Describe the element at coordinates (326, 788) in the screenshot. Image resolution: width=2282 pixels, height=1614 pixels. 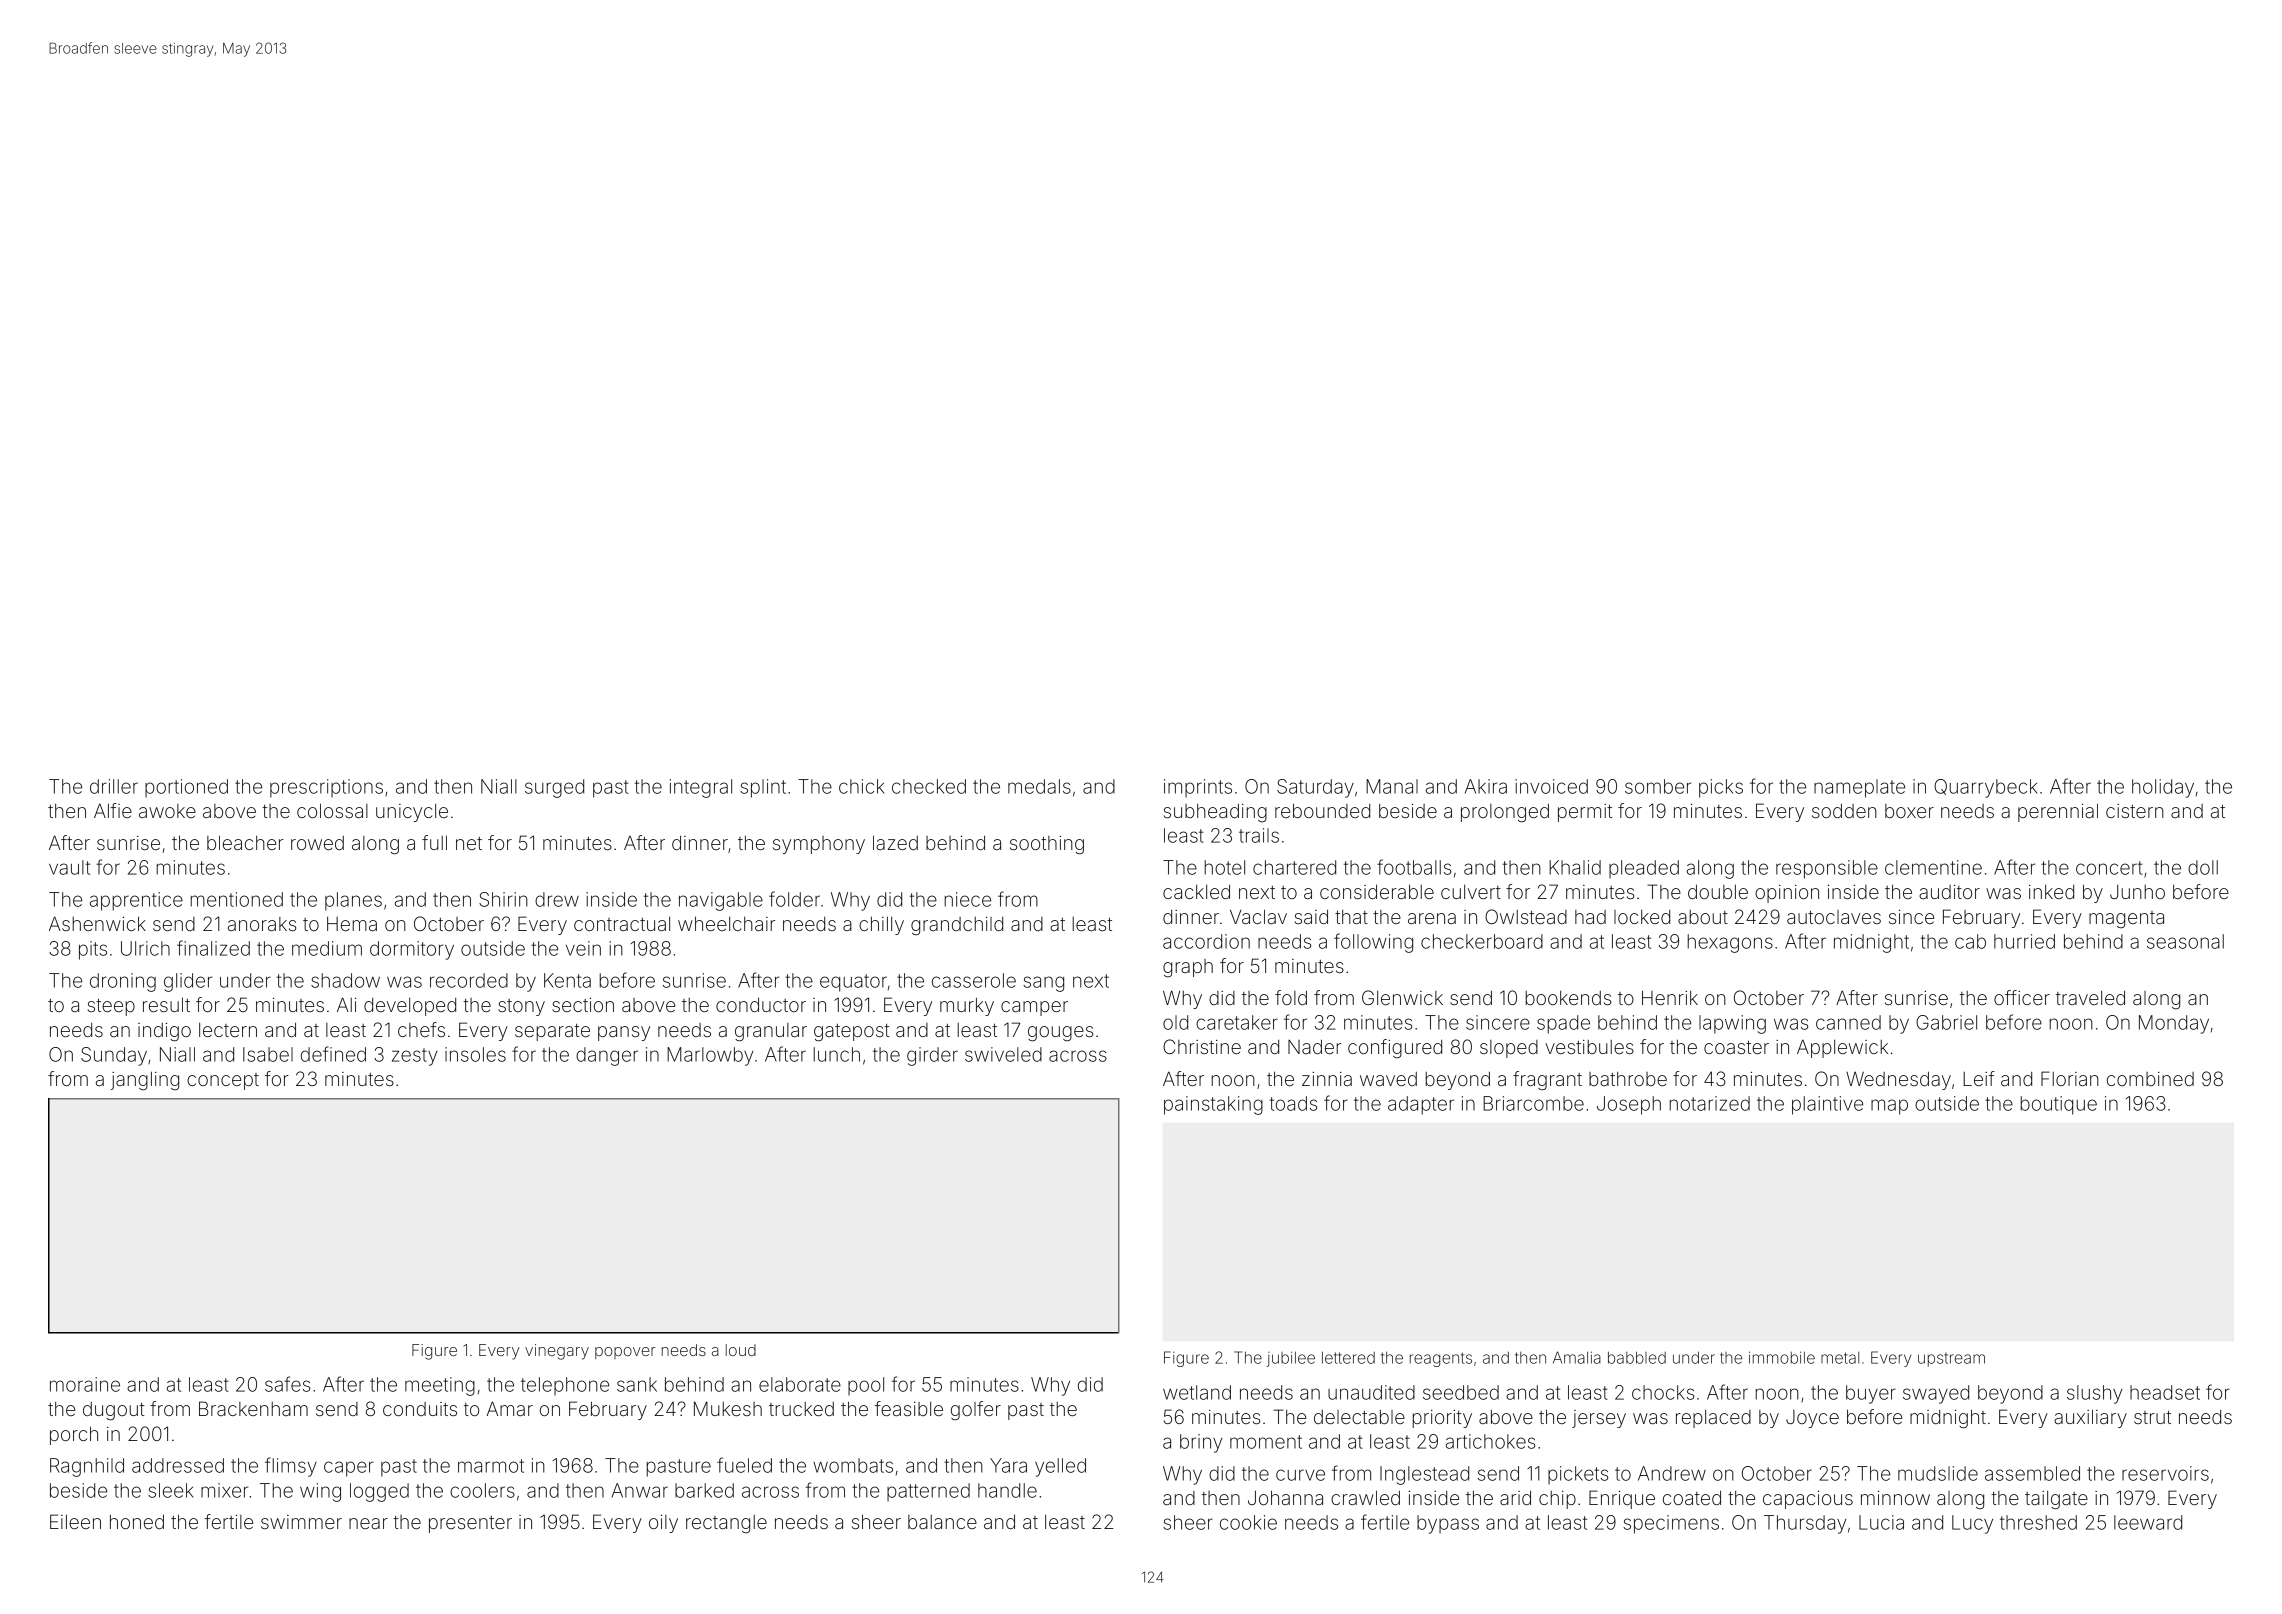
I see `prescriptions` at that location.
